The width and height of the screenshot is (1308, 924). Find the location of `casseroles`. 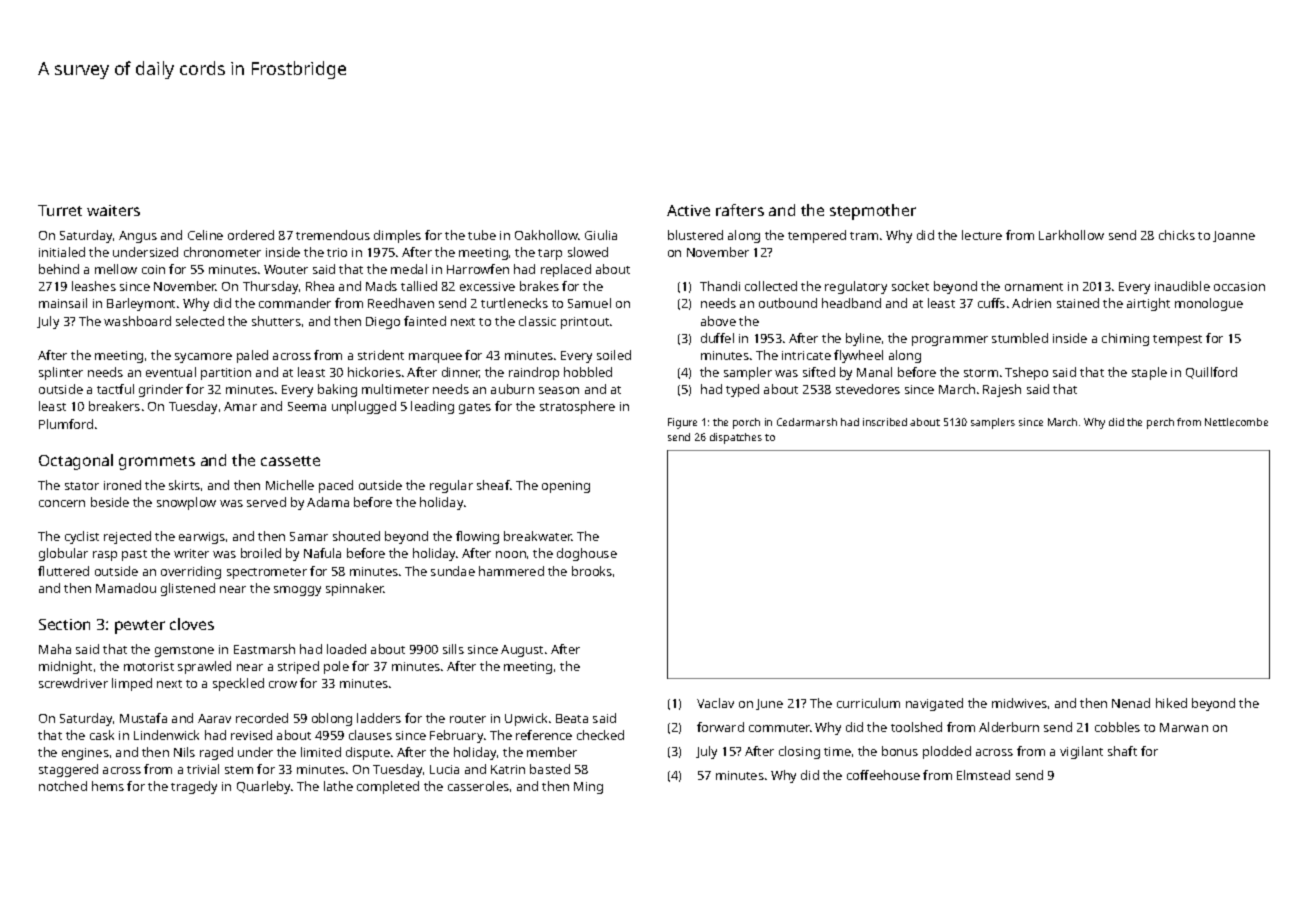

casseroles is located at coordinates (478, 786).
